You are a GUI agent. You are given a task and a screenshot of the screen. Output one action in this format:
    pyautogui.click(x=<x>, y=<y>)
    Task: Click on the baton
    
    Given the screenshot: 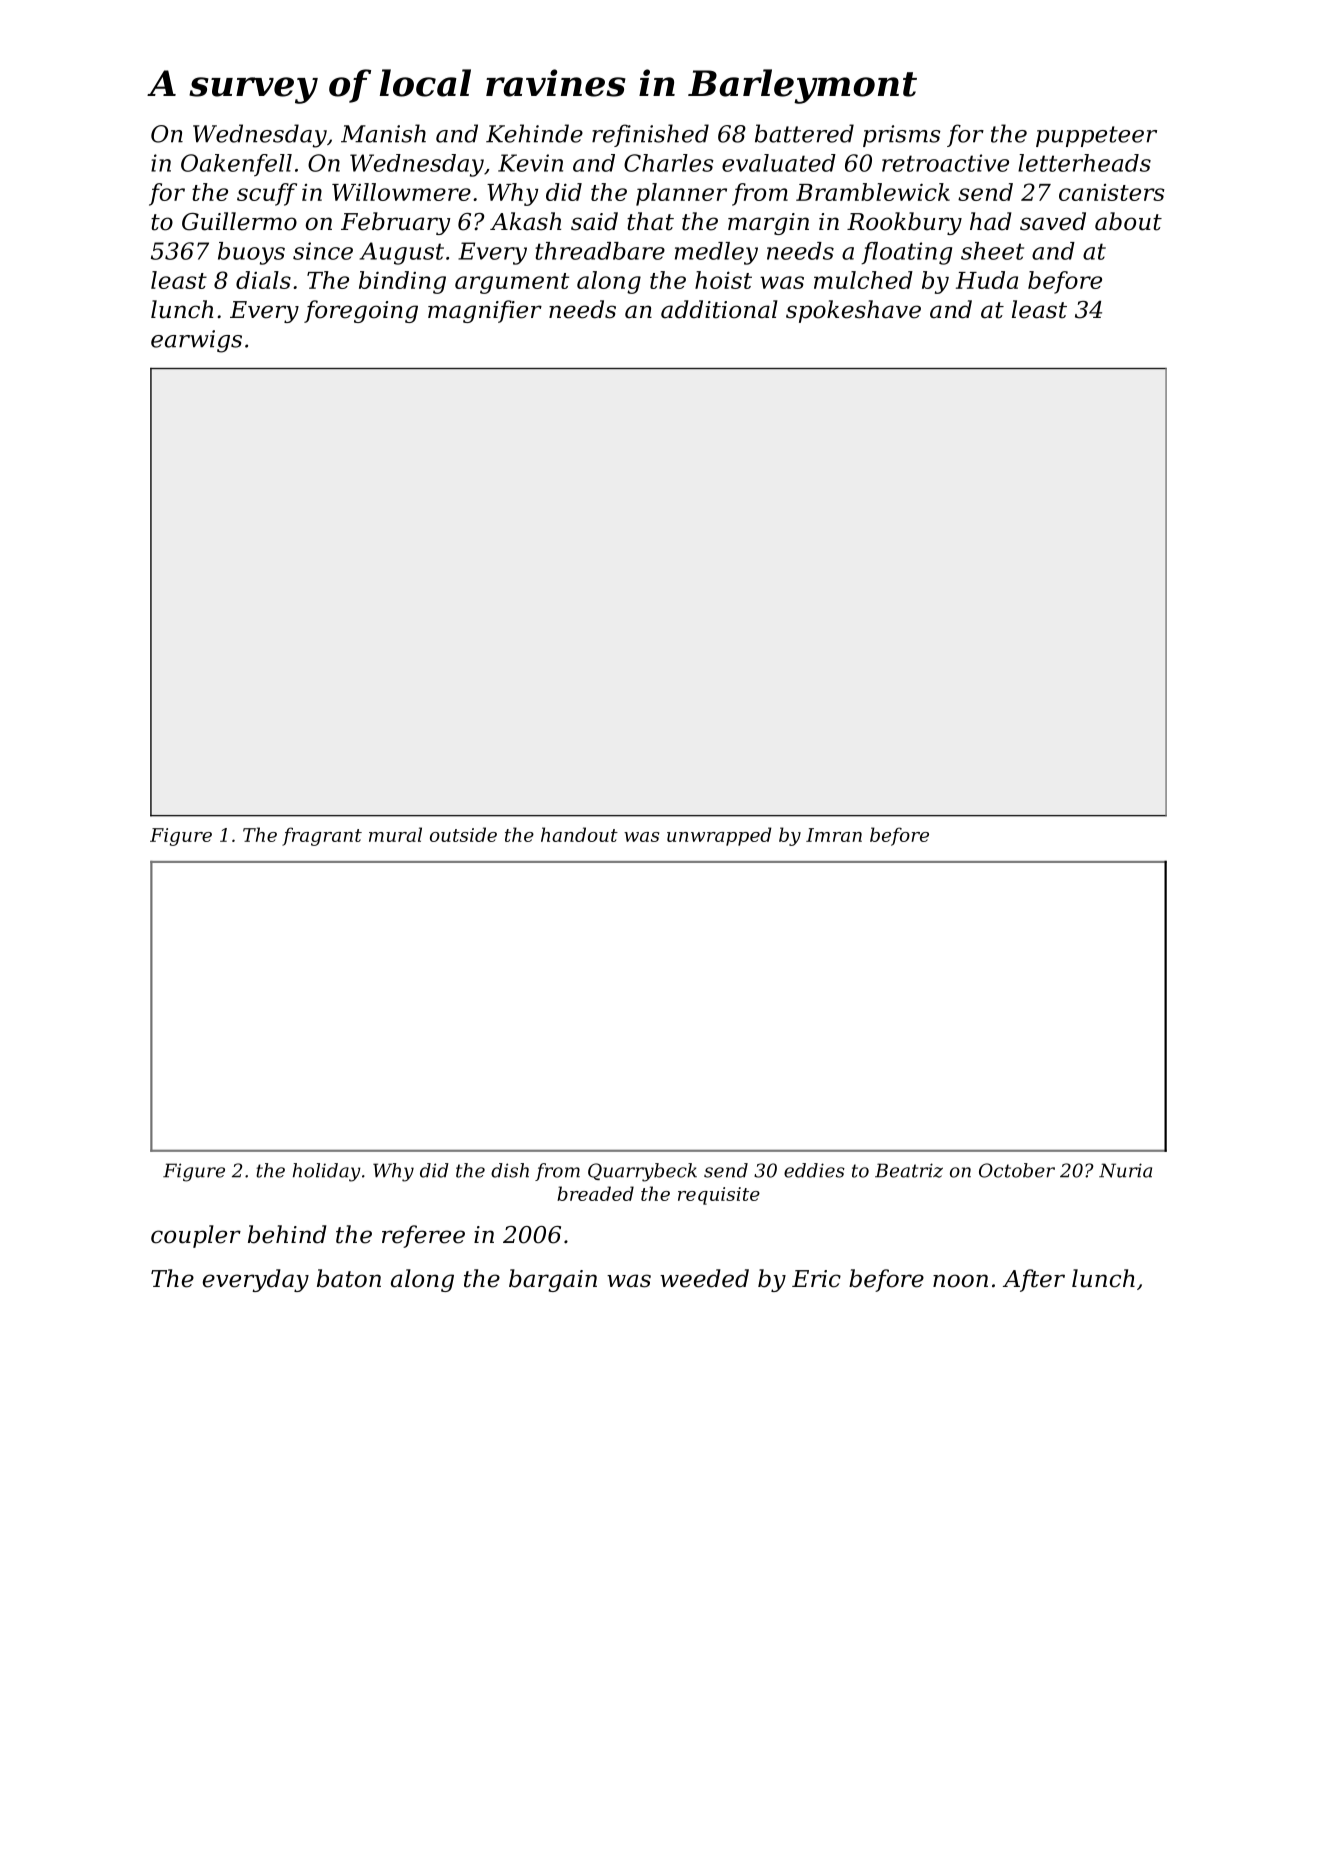 What is the action you would take?
    pyautogui.click(x=349, y=1278)
